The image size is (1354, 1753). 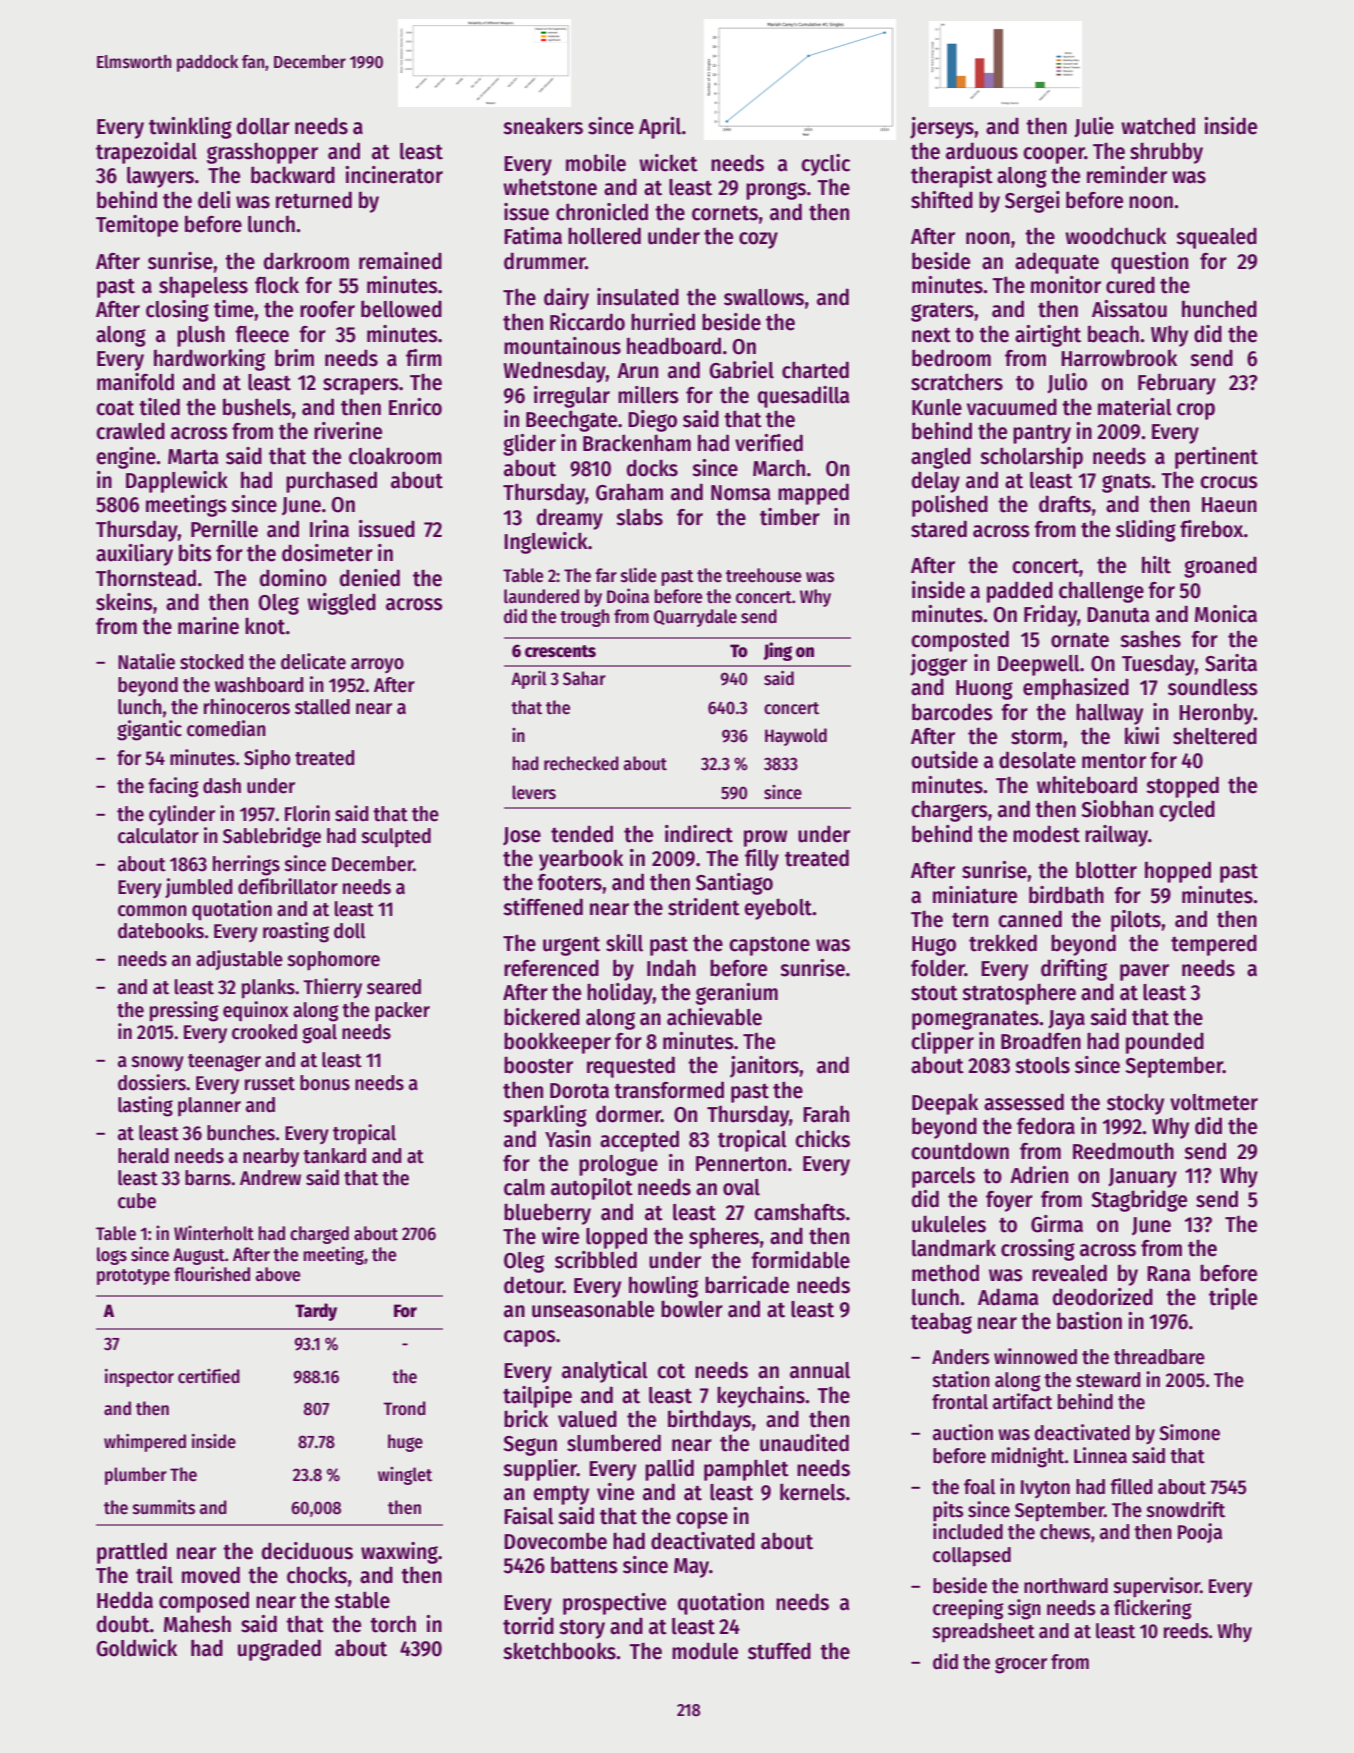 I want to click on twinkling, so click(x=190, y=128).
